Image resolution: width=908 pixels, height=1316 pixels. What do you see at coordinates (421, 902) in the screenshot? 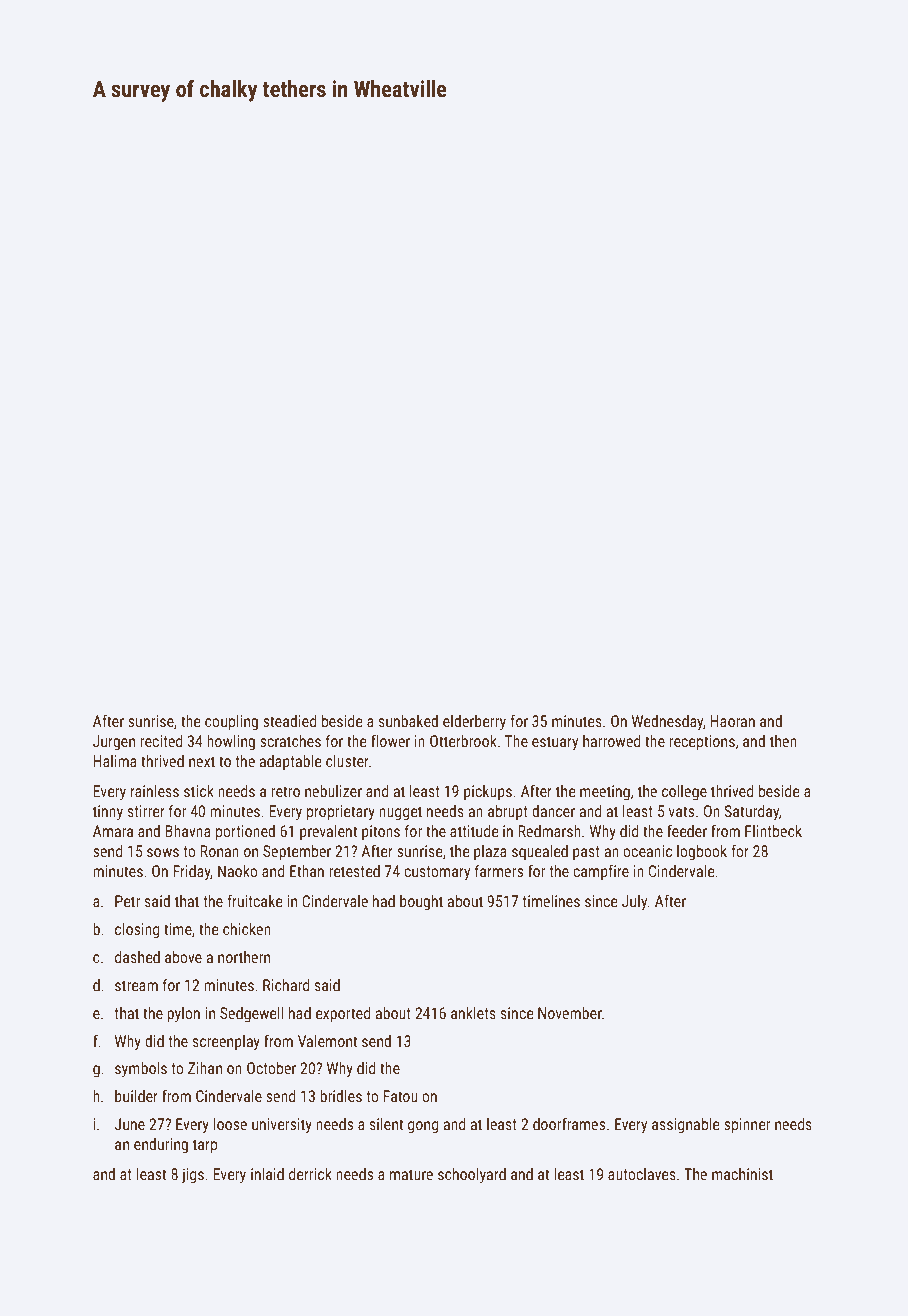
I see `bought` at bounding box center [421, 902].
